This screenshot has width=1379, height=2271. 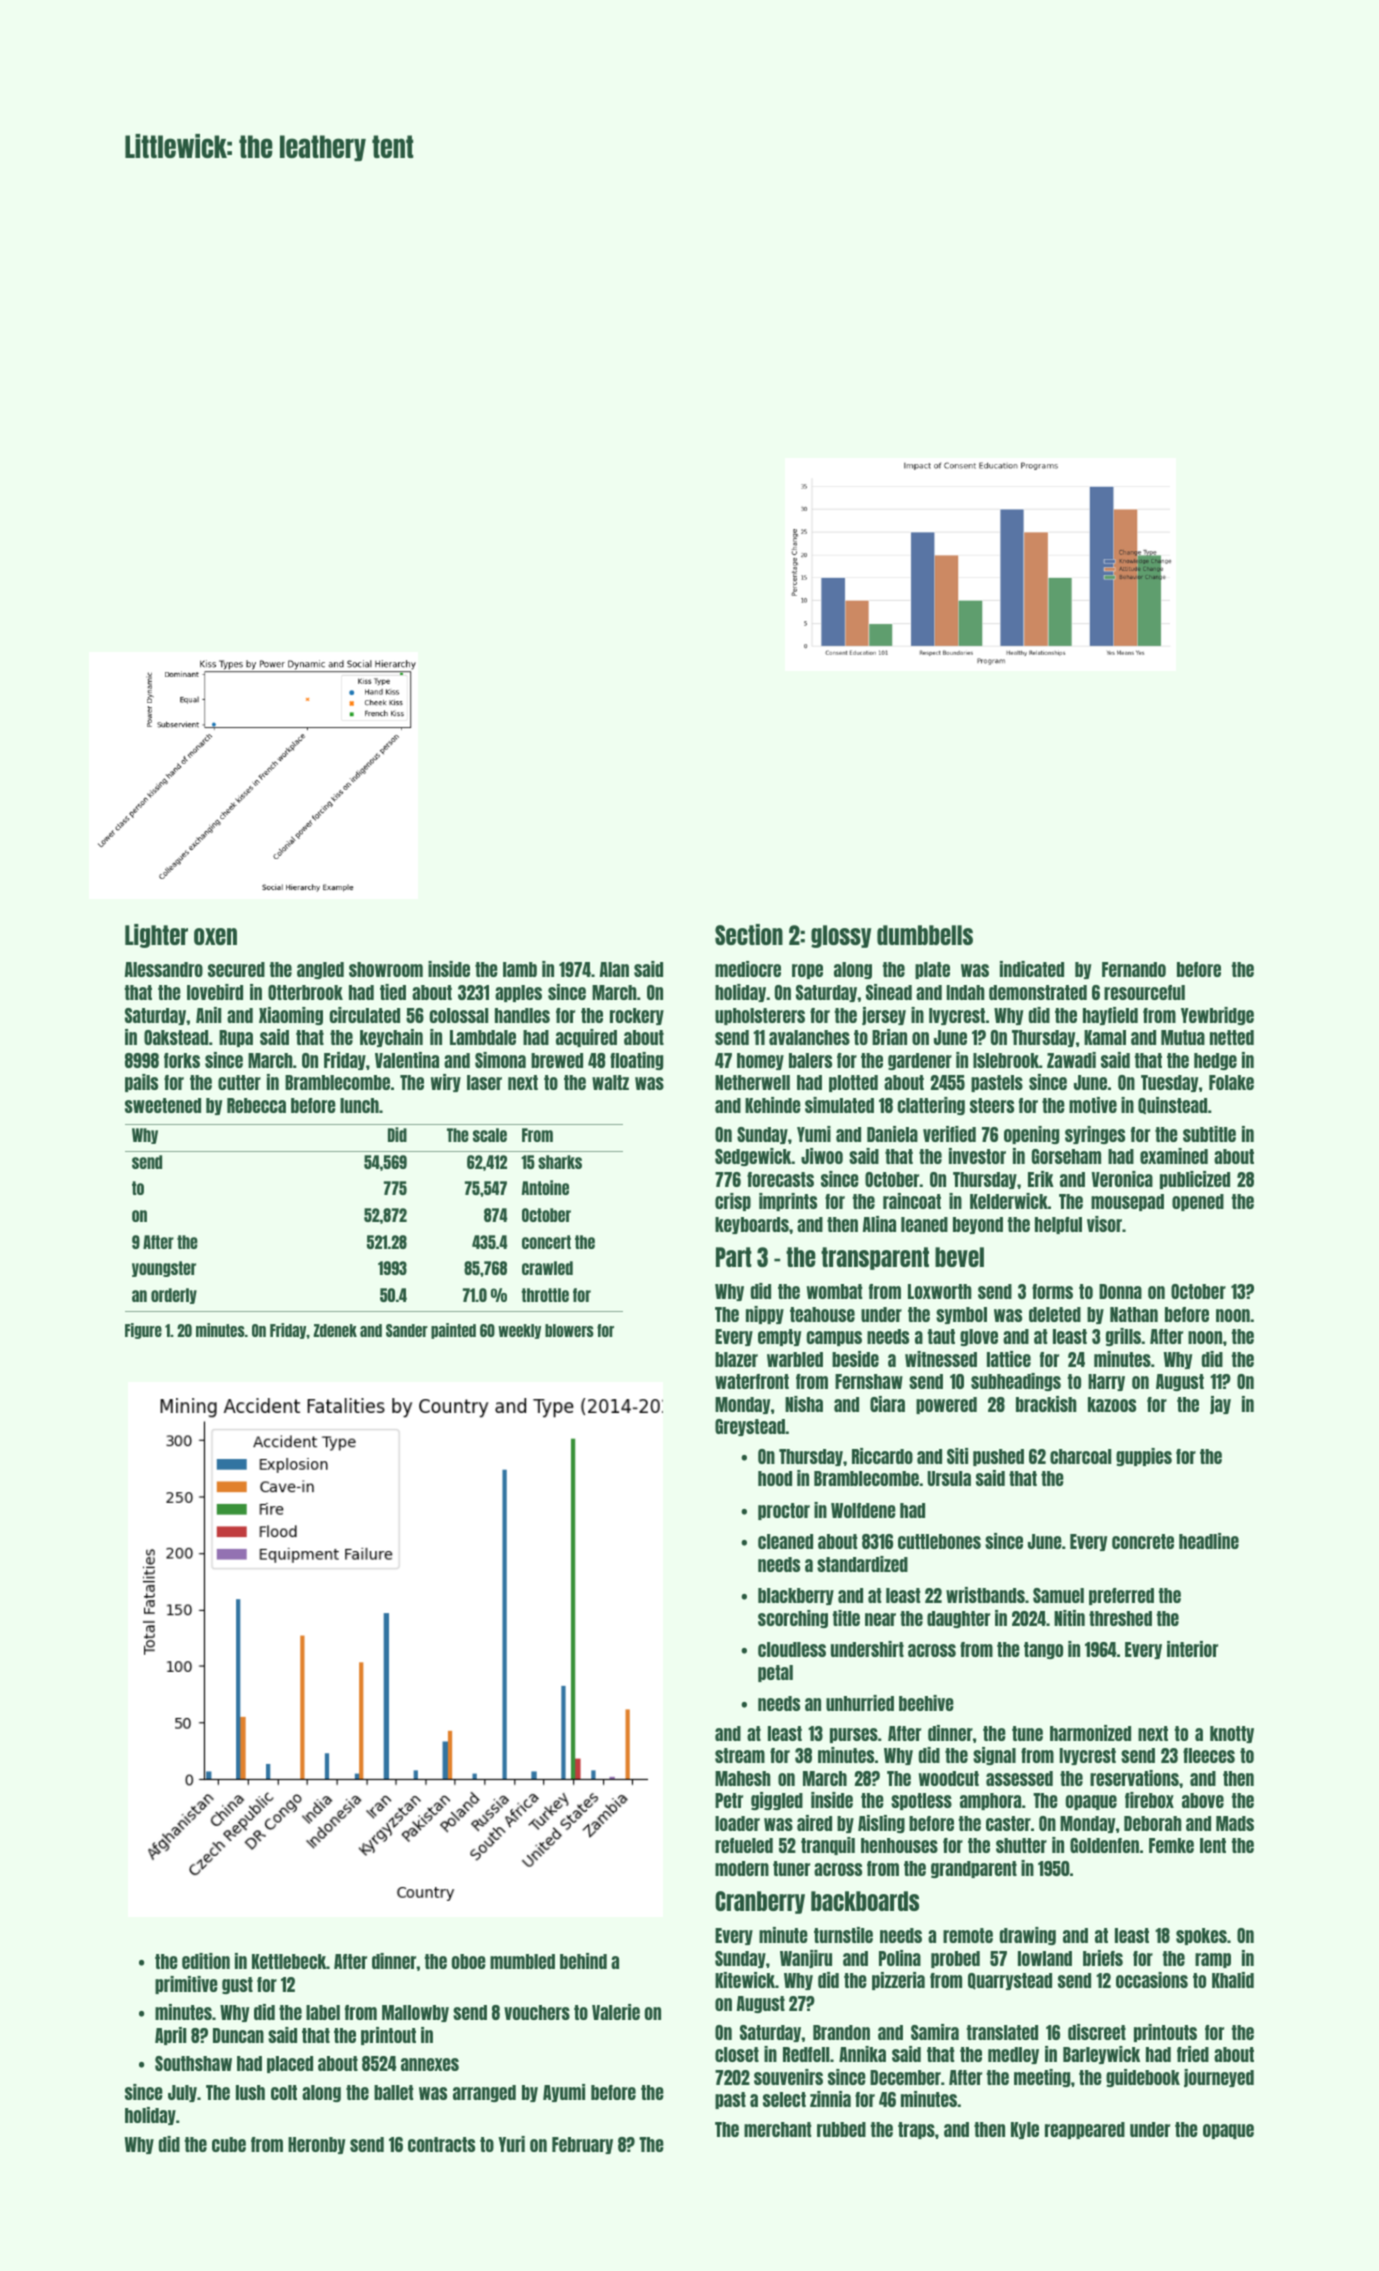 What do you see at coordinates (749, 934) in the screenshot?
I see `Section` at bounding box center [749, 934].
